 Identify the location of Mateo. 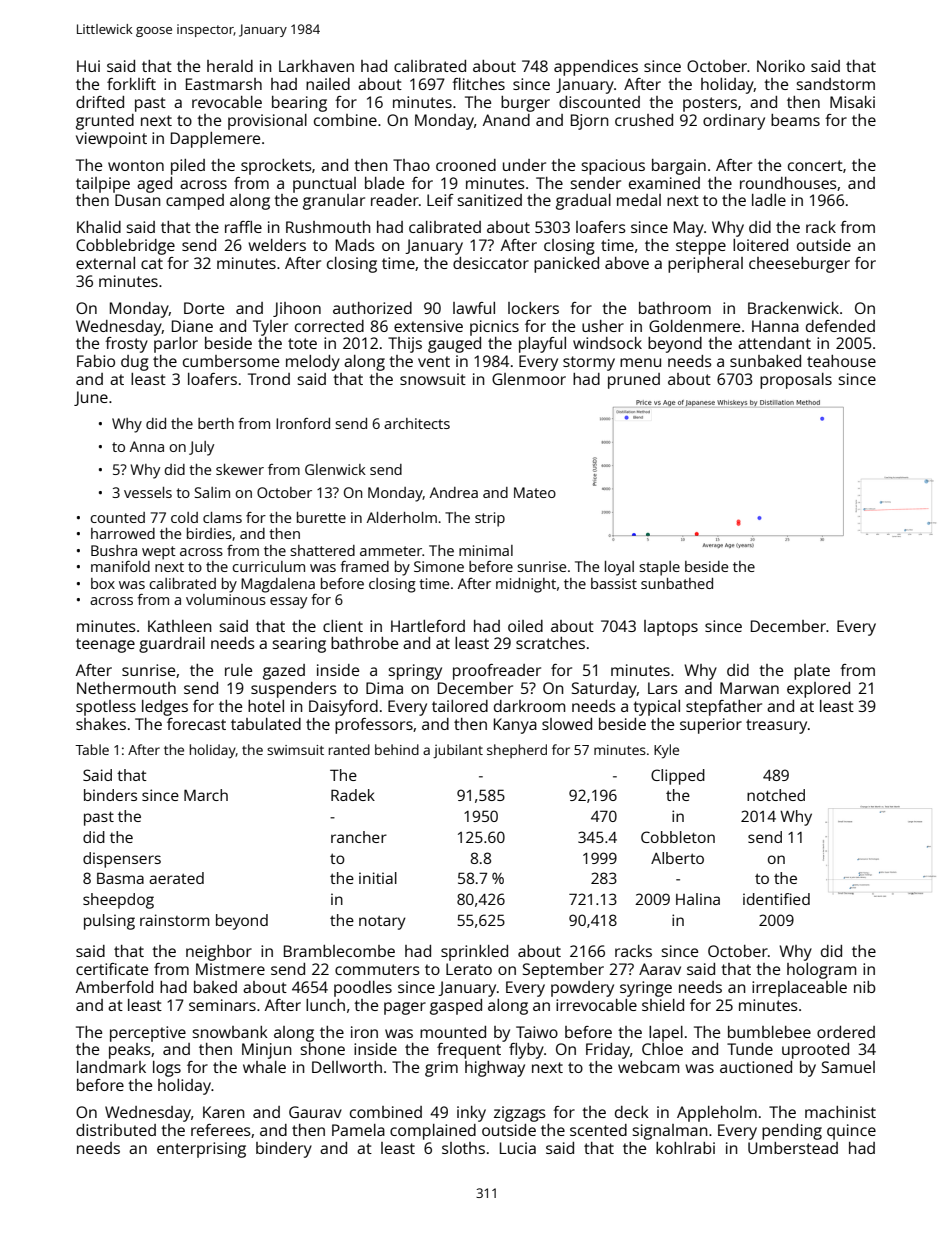
(535, 492).
